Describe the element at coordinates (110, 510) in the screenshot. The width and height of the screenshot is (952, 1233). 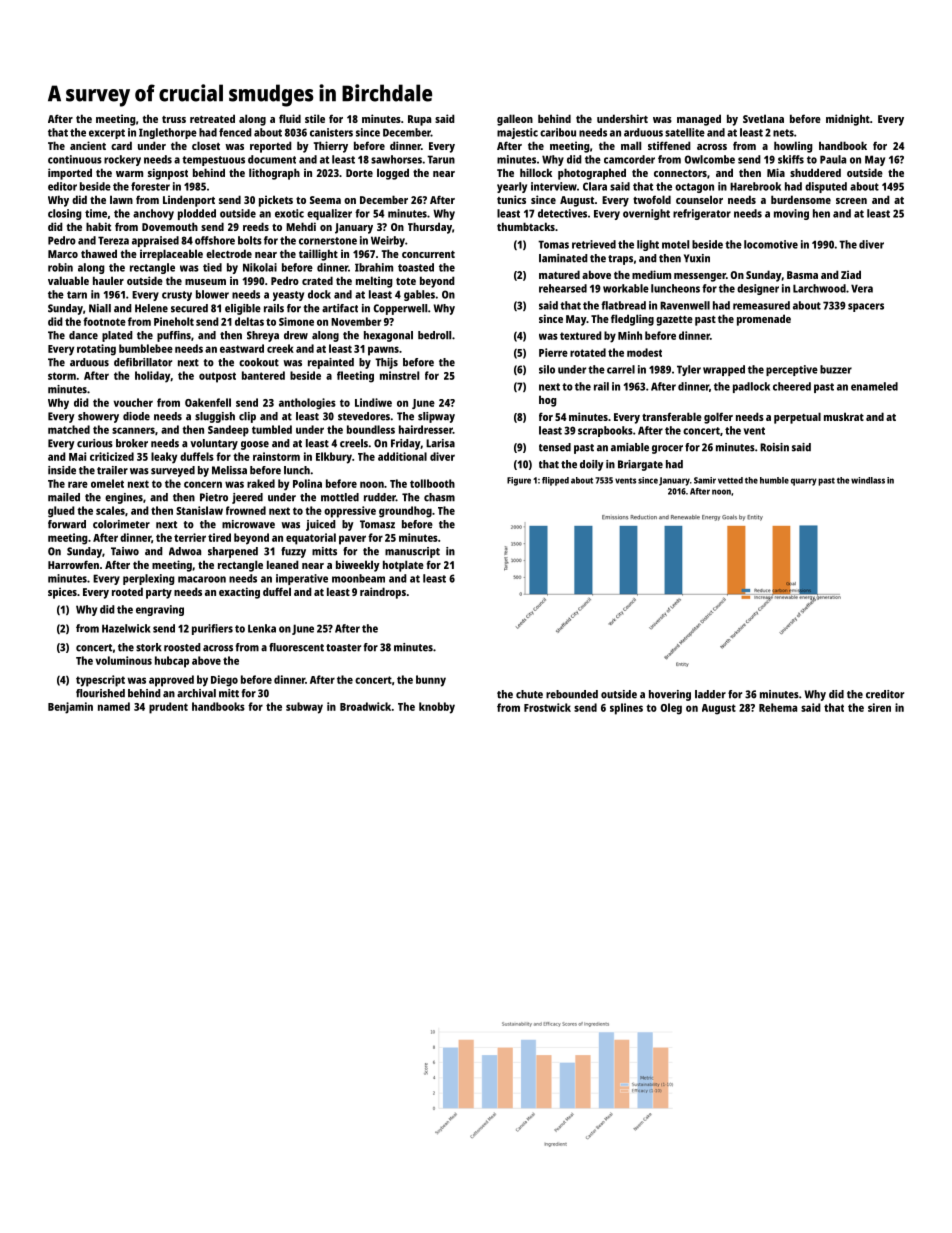
I see `scales` at that location.
